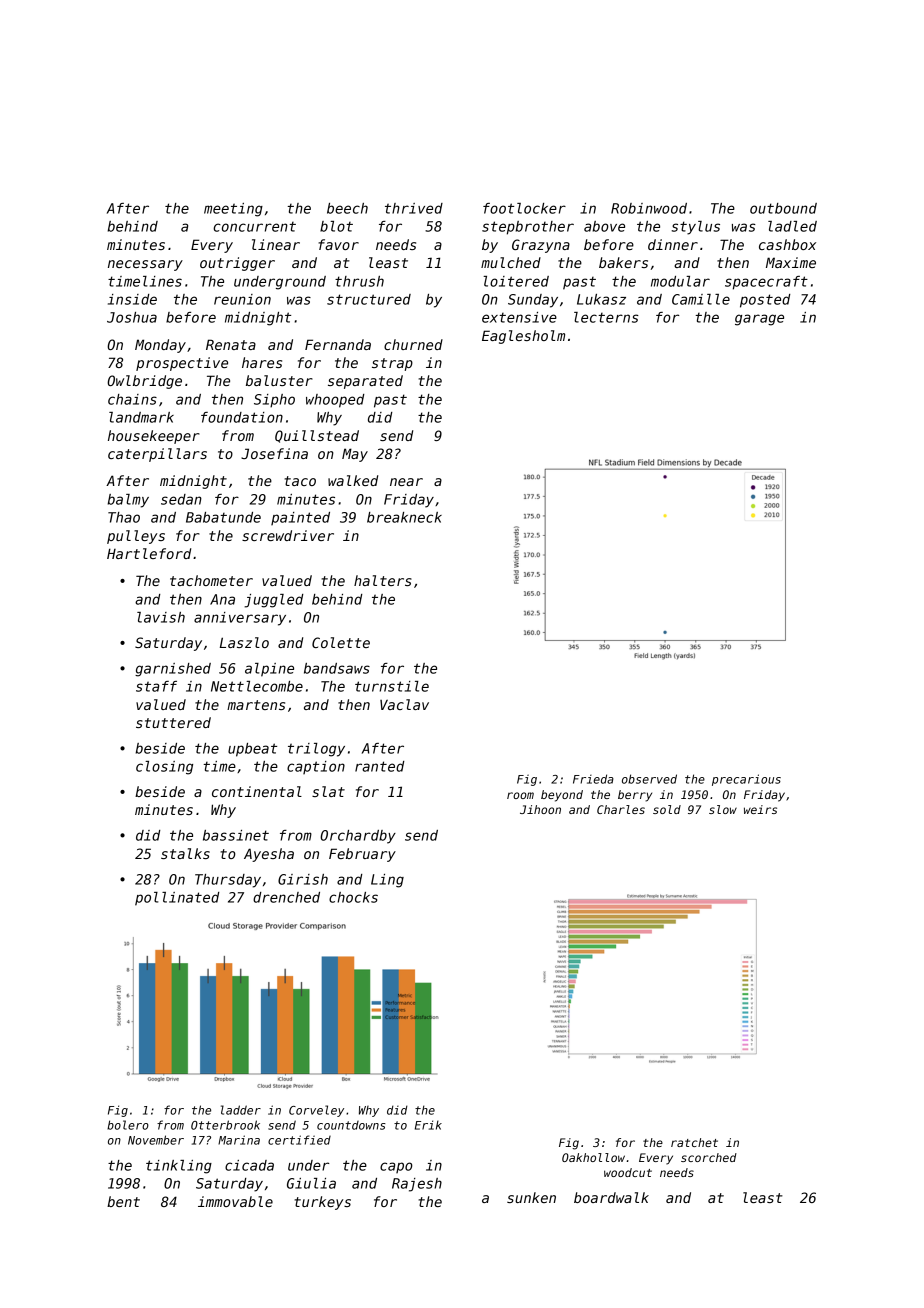 The height and width of the screenshot is (1308, 924). What do you see at coordinates (783, 208) in the screenshot?
I see `outbound` at bounding box center [783, 208].
